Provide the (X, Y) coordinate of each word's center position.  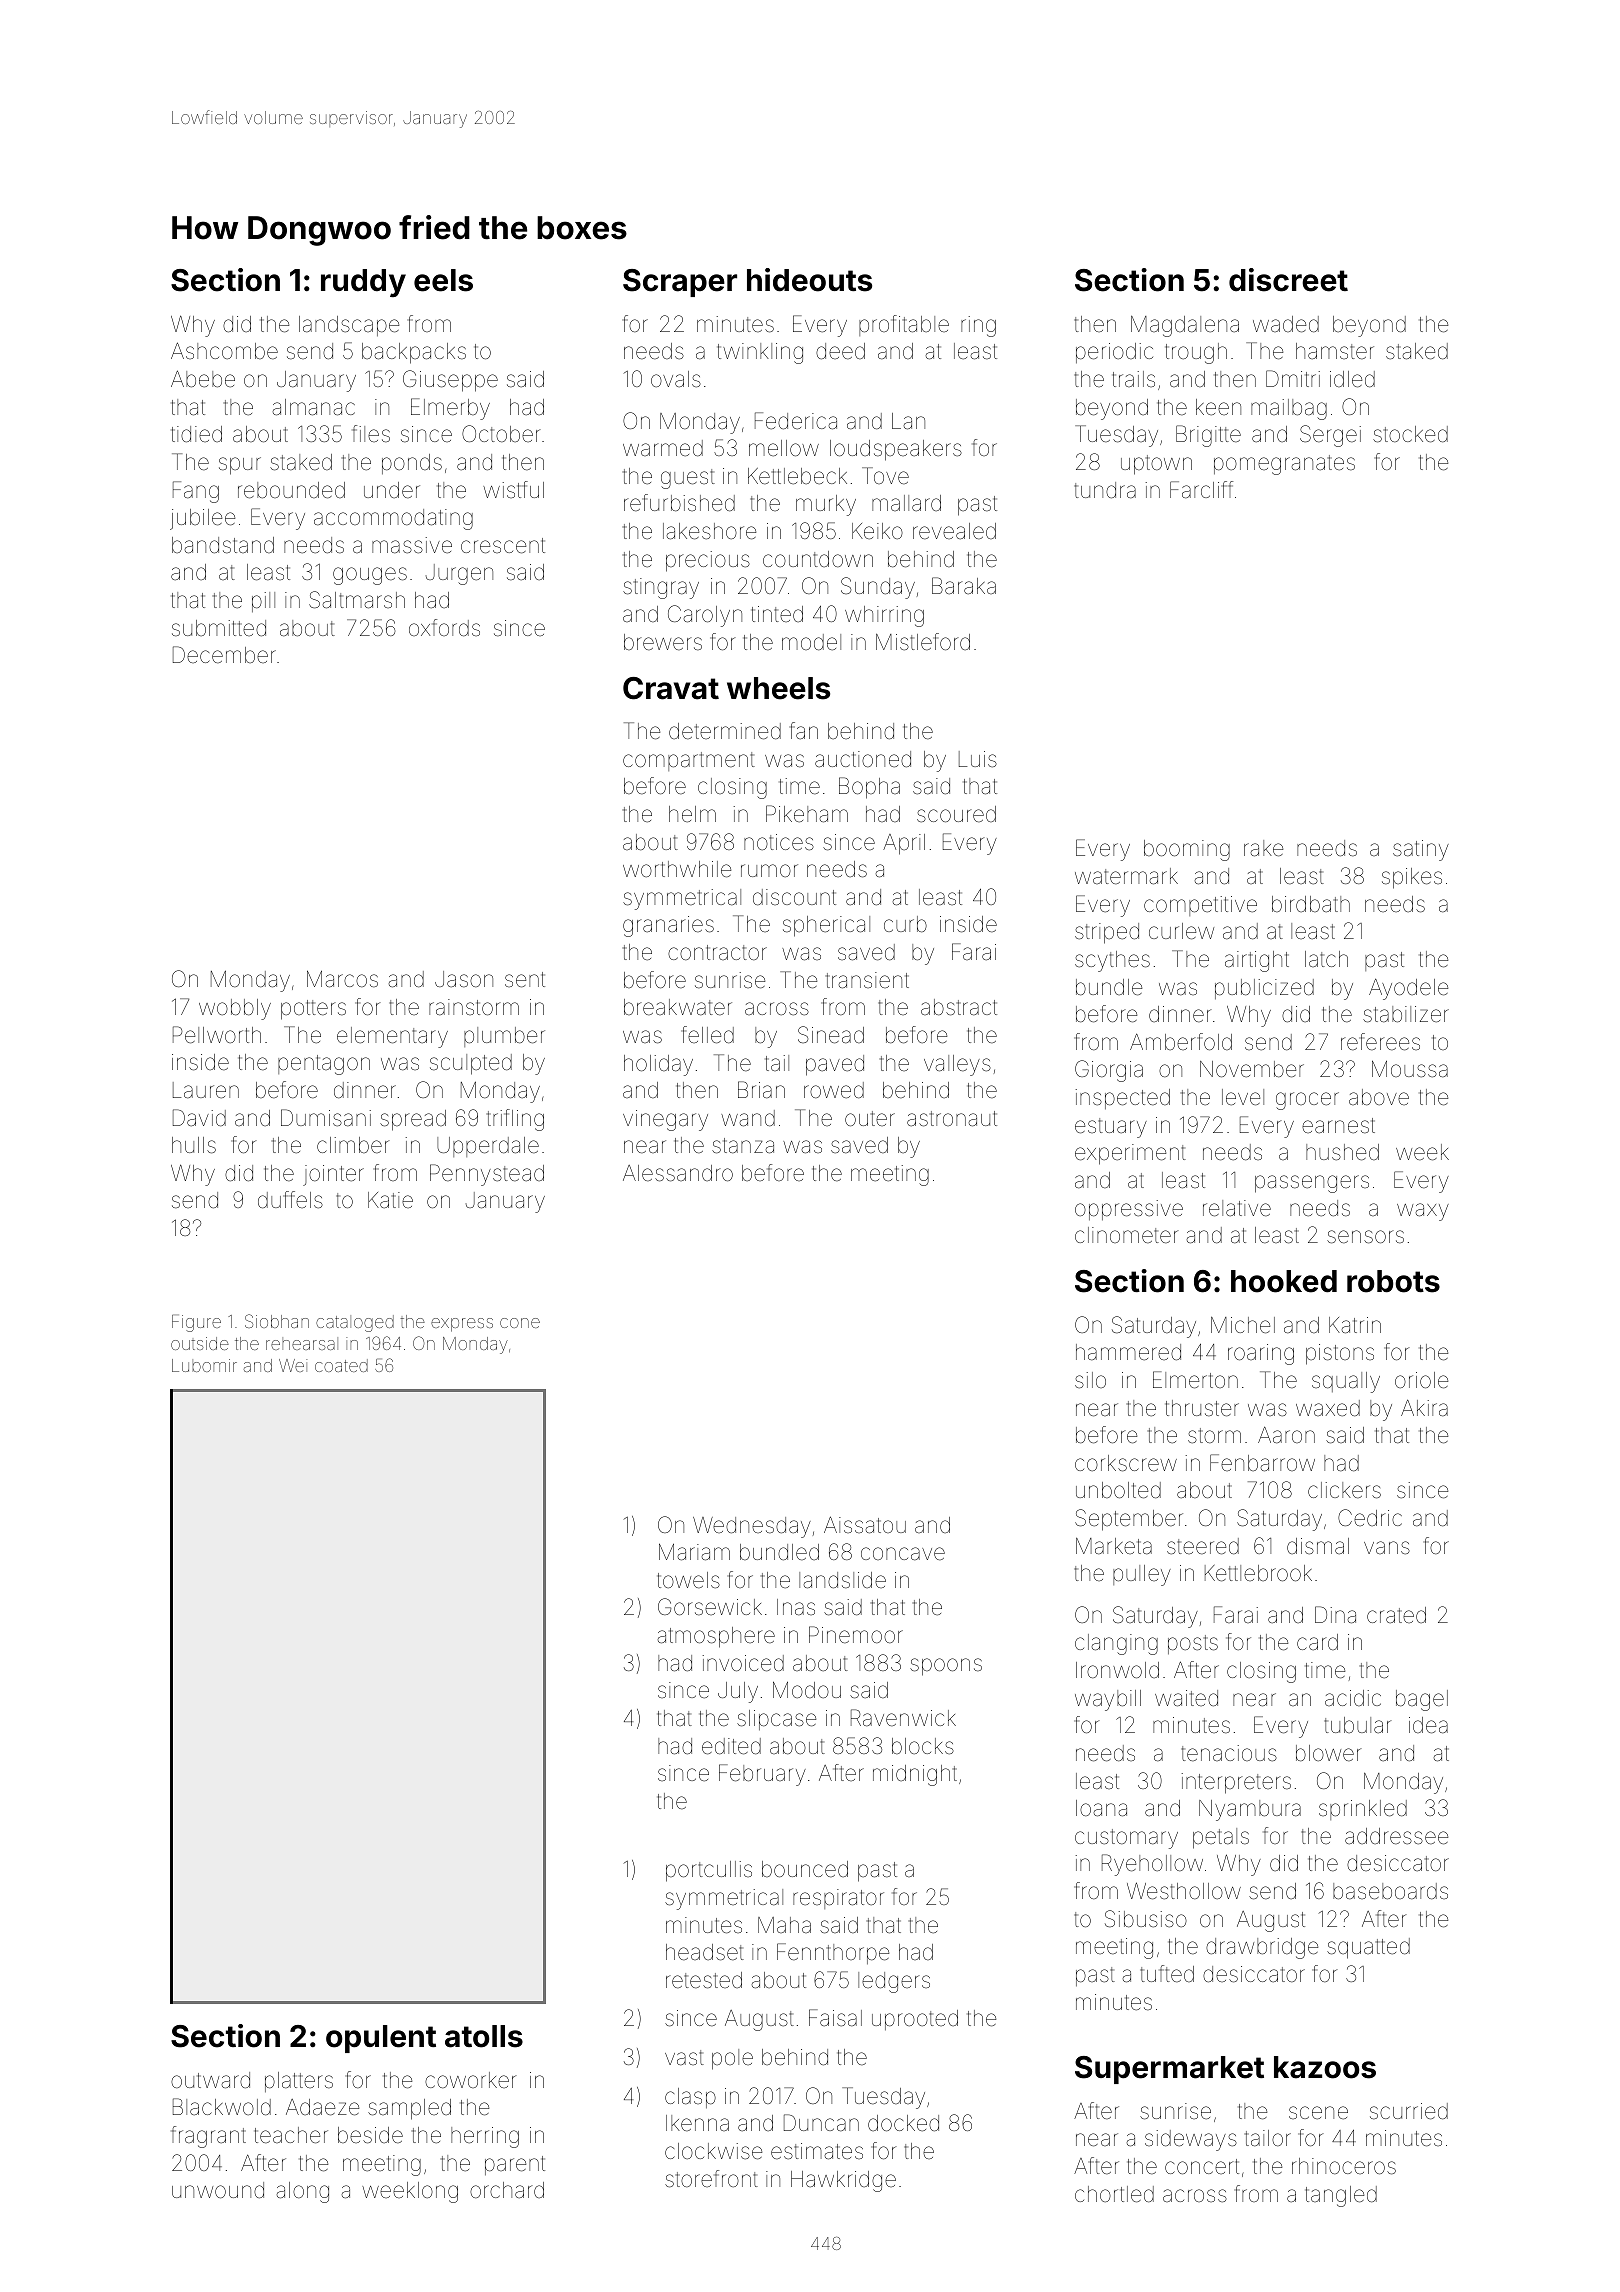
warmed (663, 448)
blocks (923, 1746)
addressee (1396, 1836)
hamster (1335, 351)
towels (688, 1580)
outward (210, 2080)
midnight (915, 1775)
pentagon (324, 1065)
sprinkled (1363, 1810)
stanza (743, 1146)
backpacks (414, 353)
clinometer (1127, 1235)
